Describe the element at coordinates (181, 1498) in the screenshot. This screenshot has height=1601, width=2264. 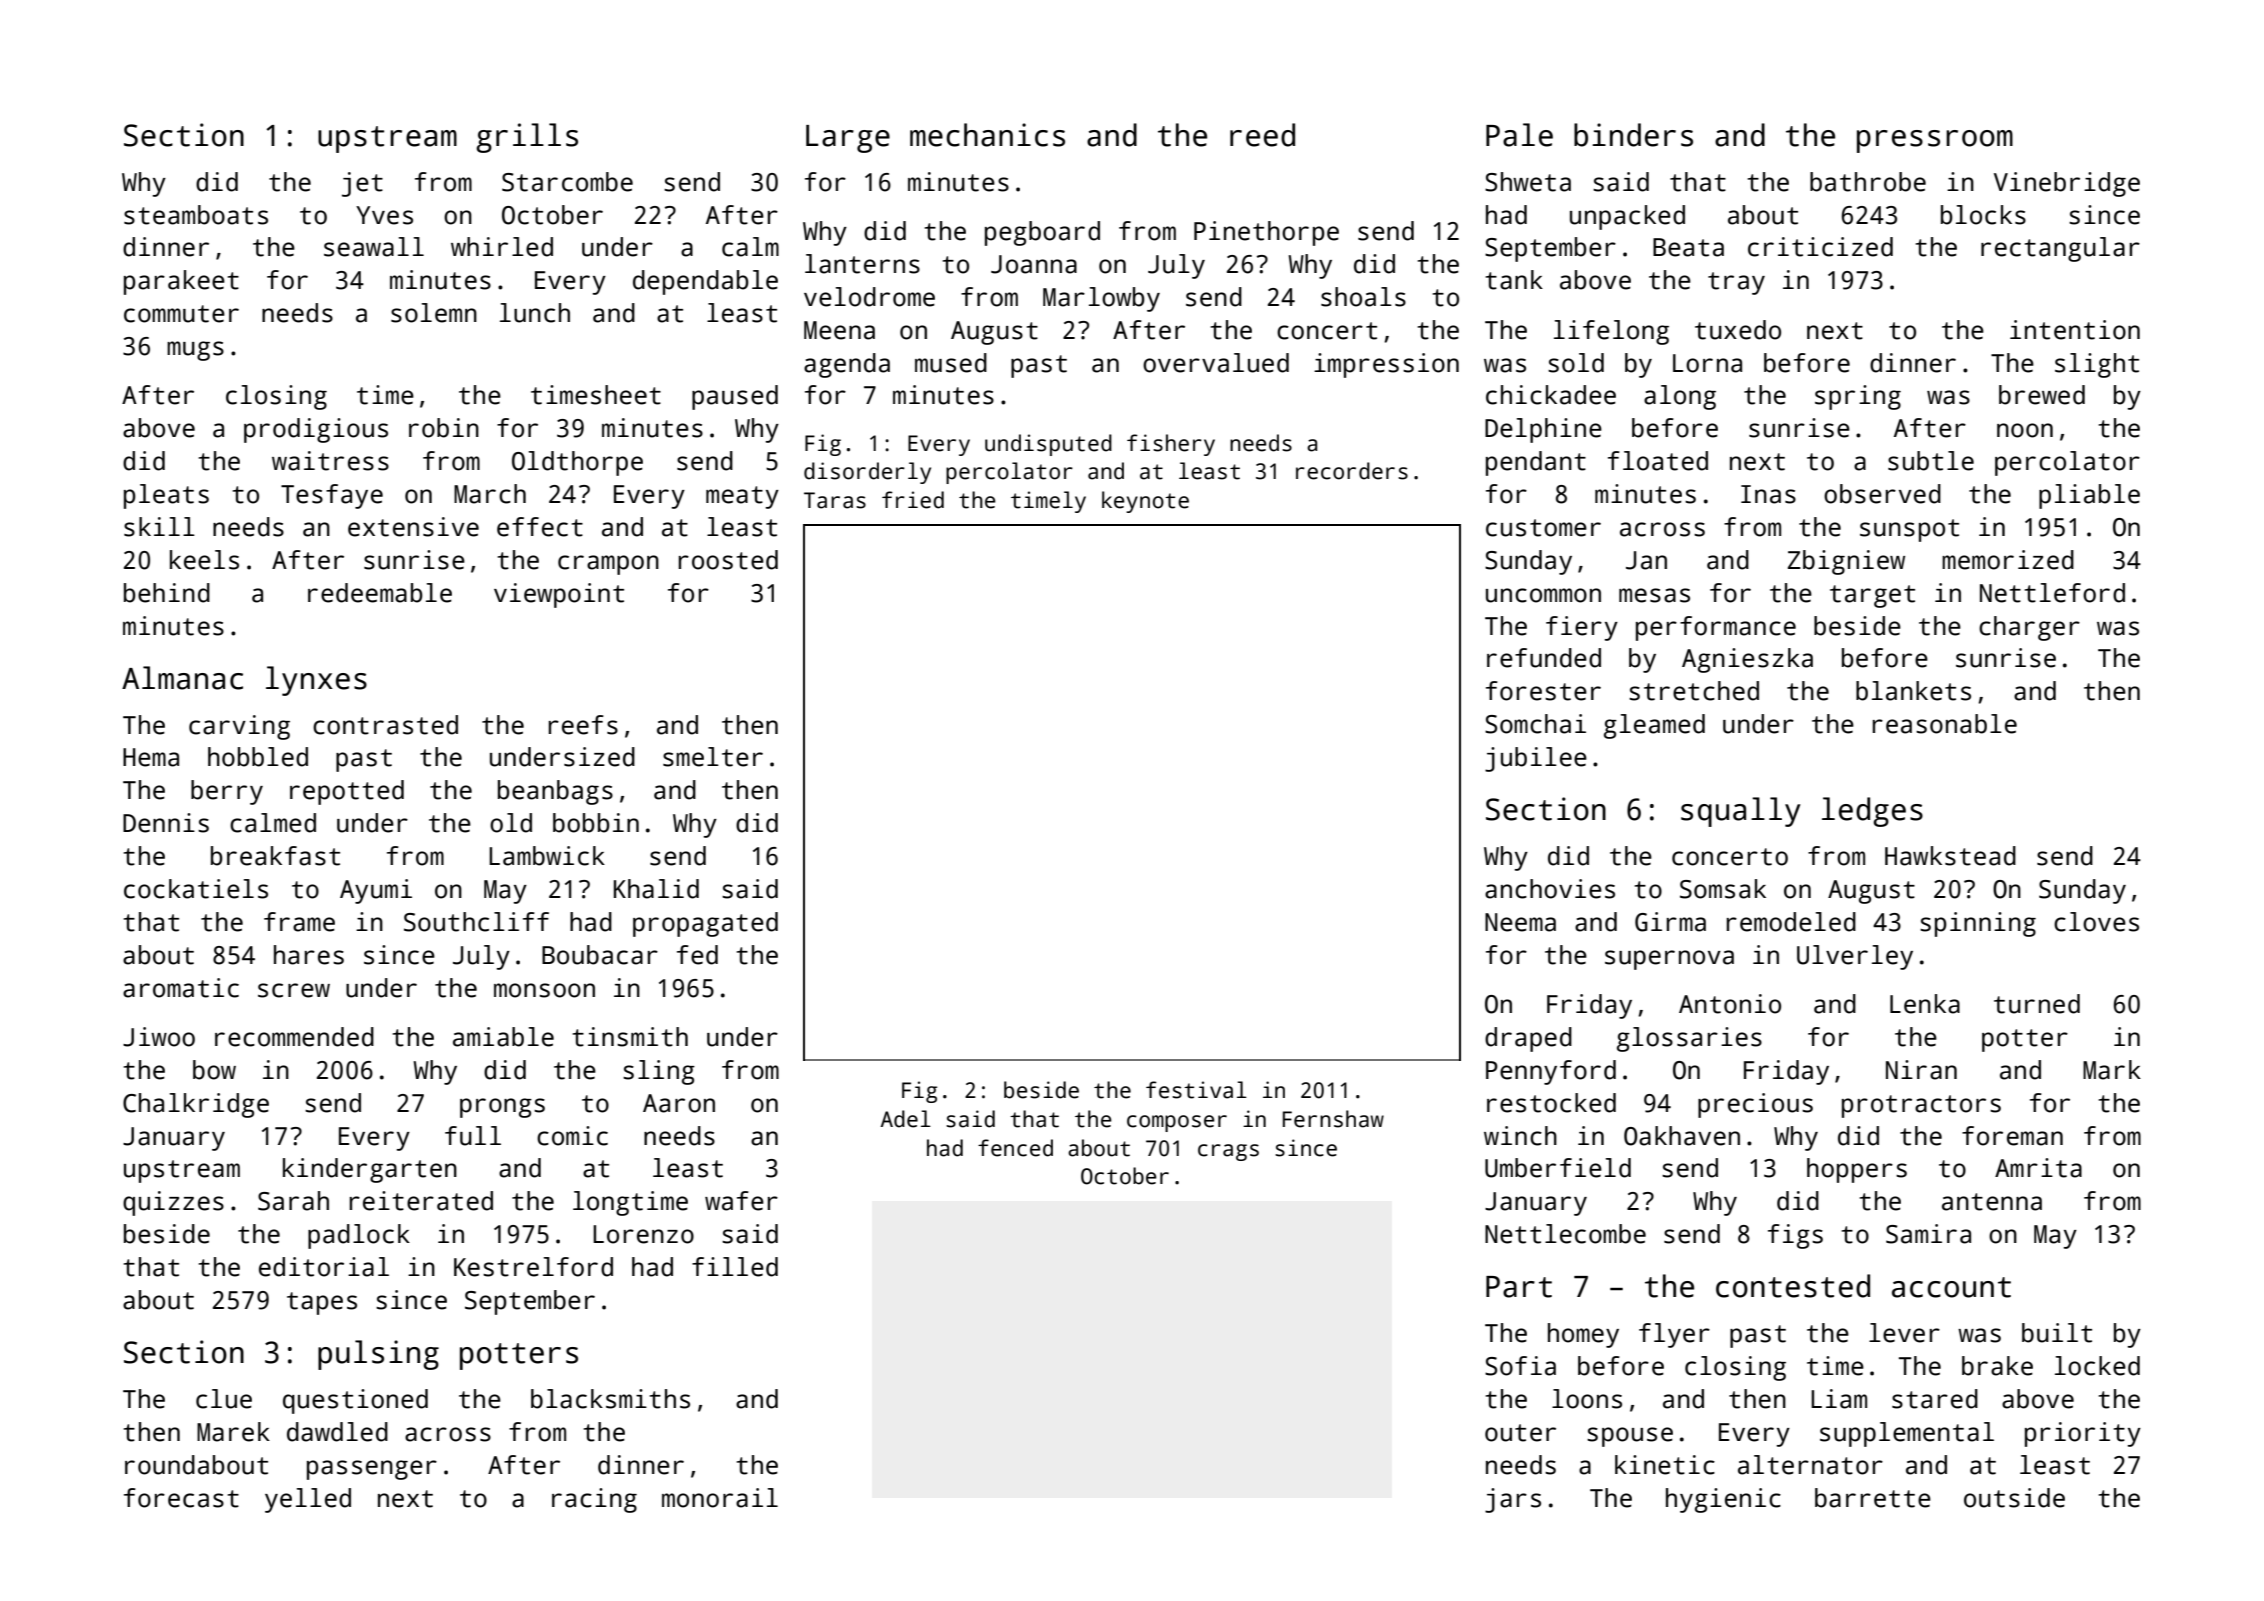
I see `forecast` at that location.
